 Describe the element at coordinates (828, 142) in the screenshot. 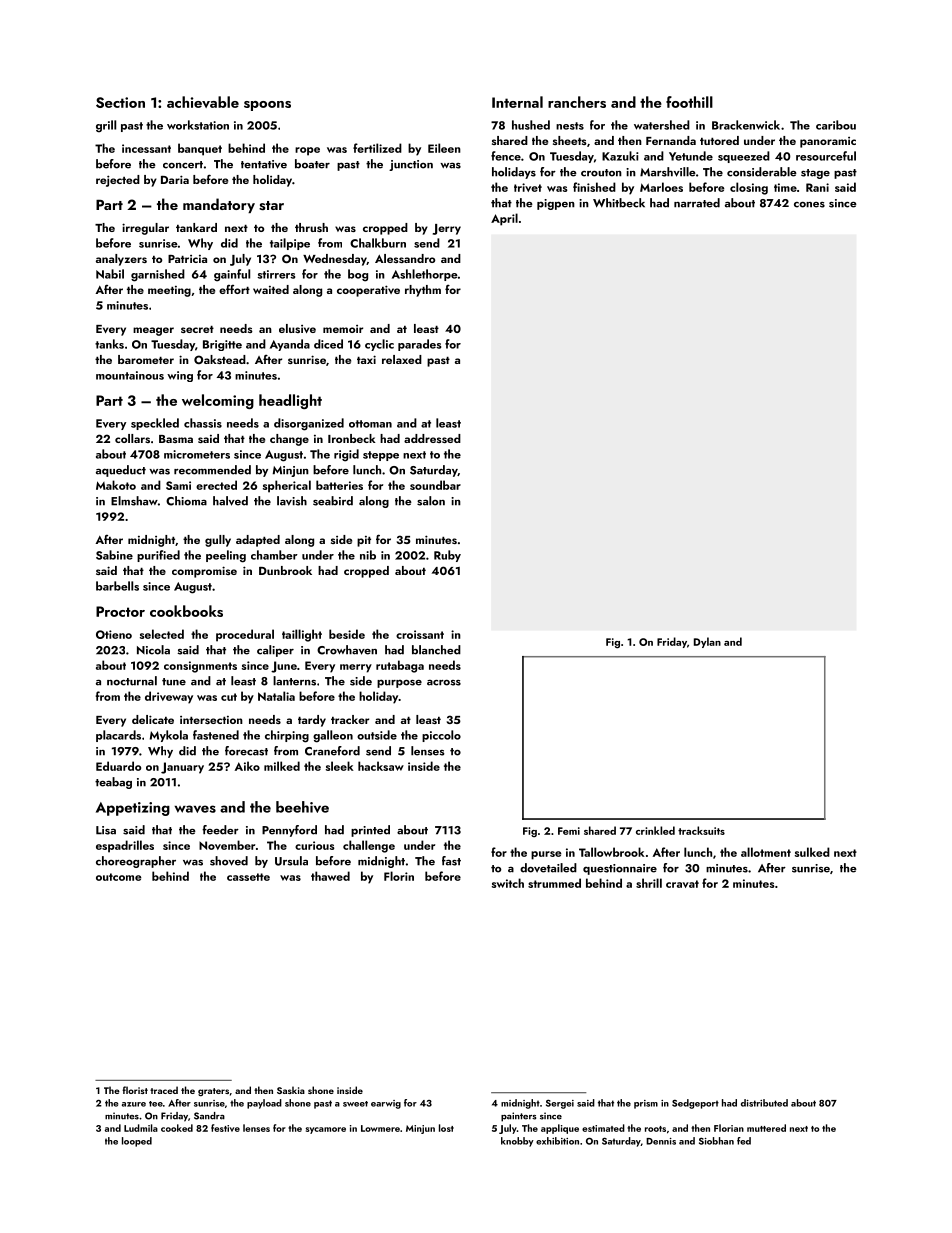

I see `panoramic` at that location.
